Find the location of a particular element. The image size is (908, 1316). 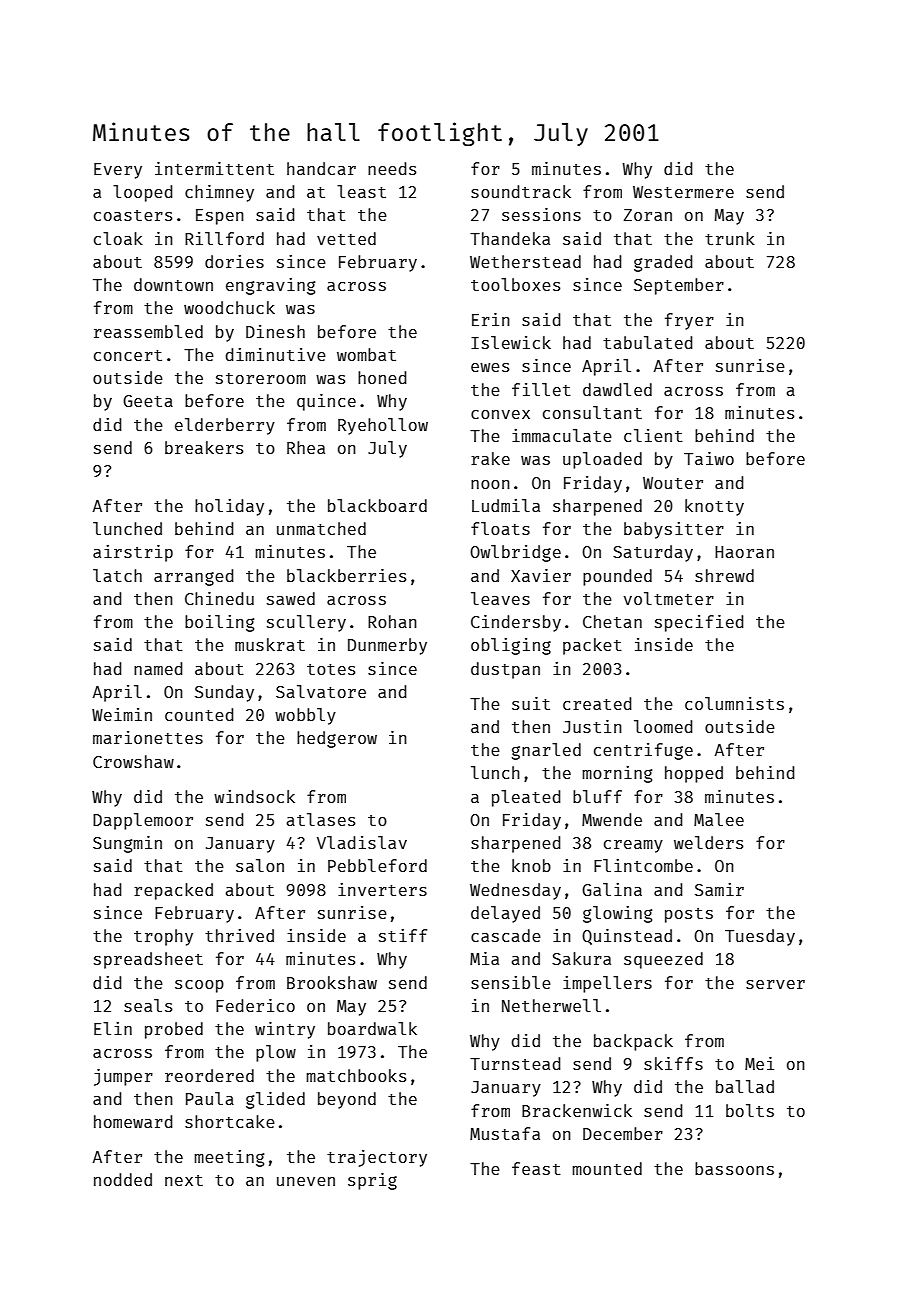

December is located at coordinates (623, 1133).
